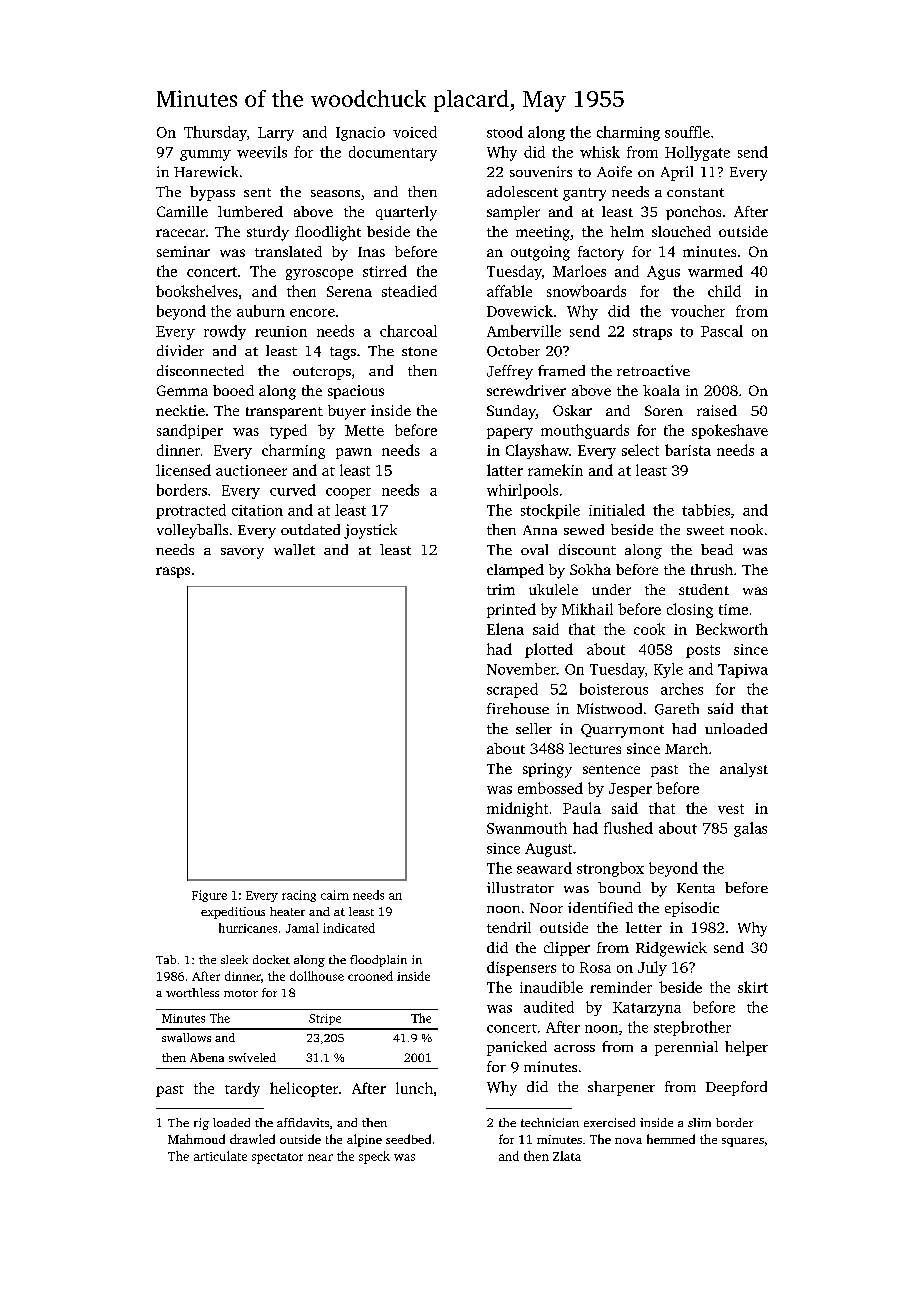  Describe the element at coordinates (617, 510) in the screenshot. I see `initialed` at that location.
